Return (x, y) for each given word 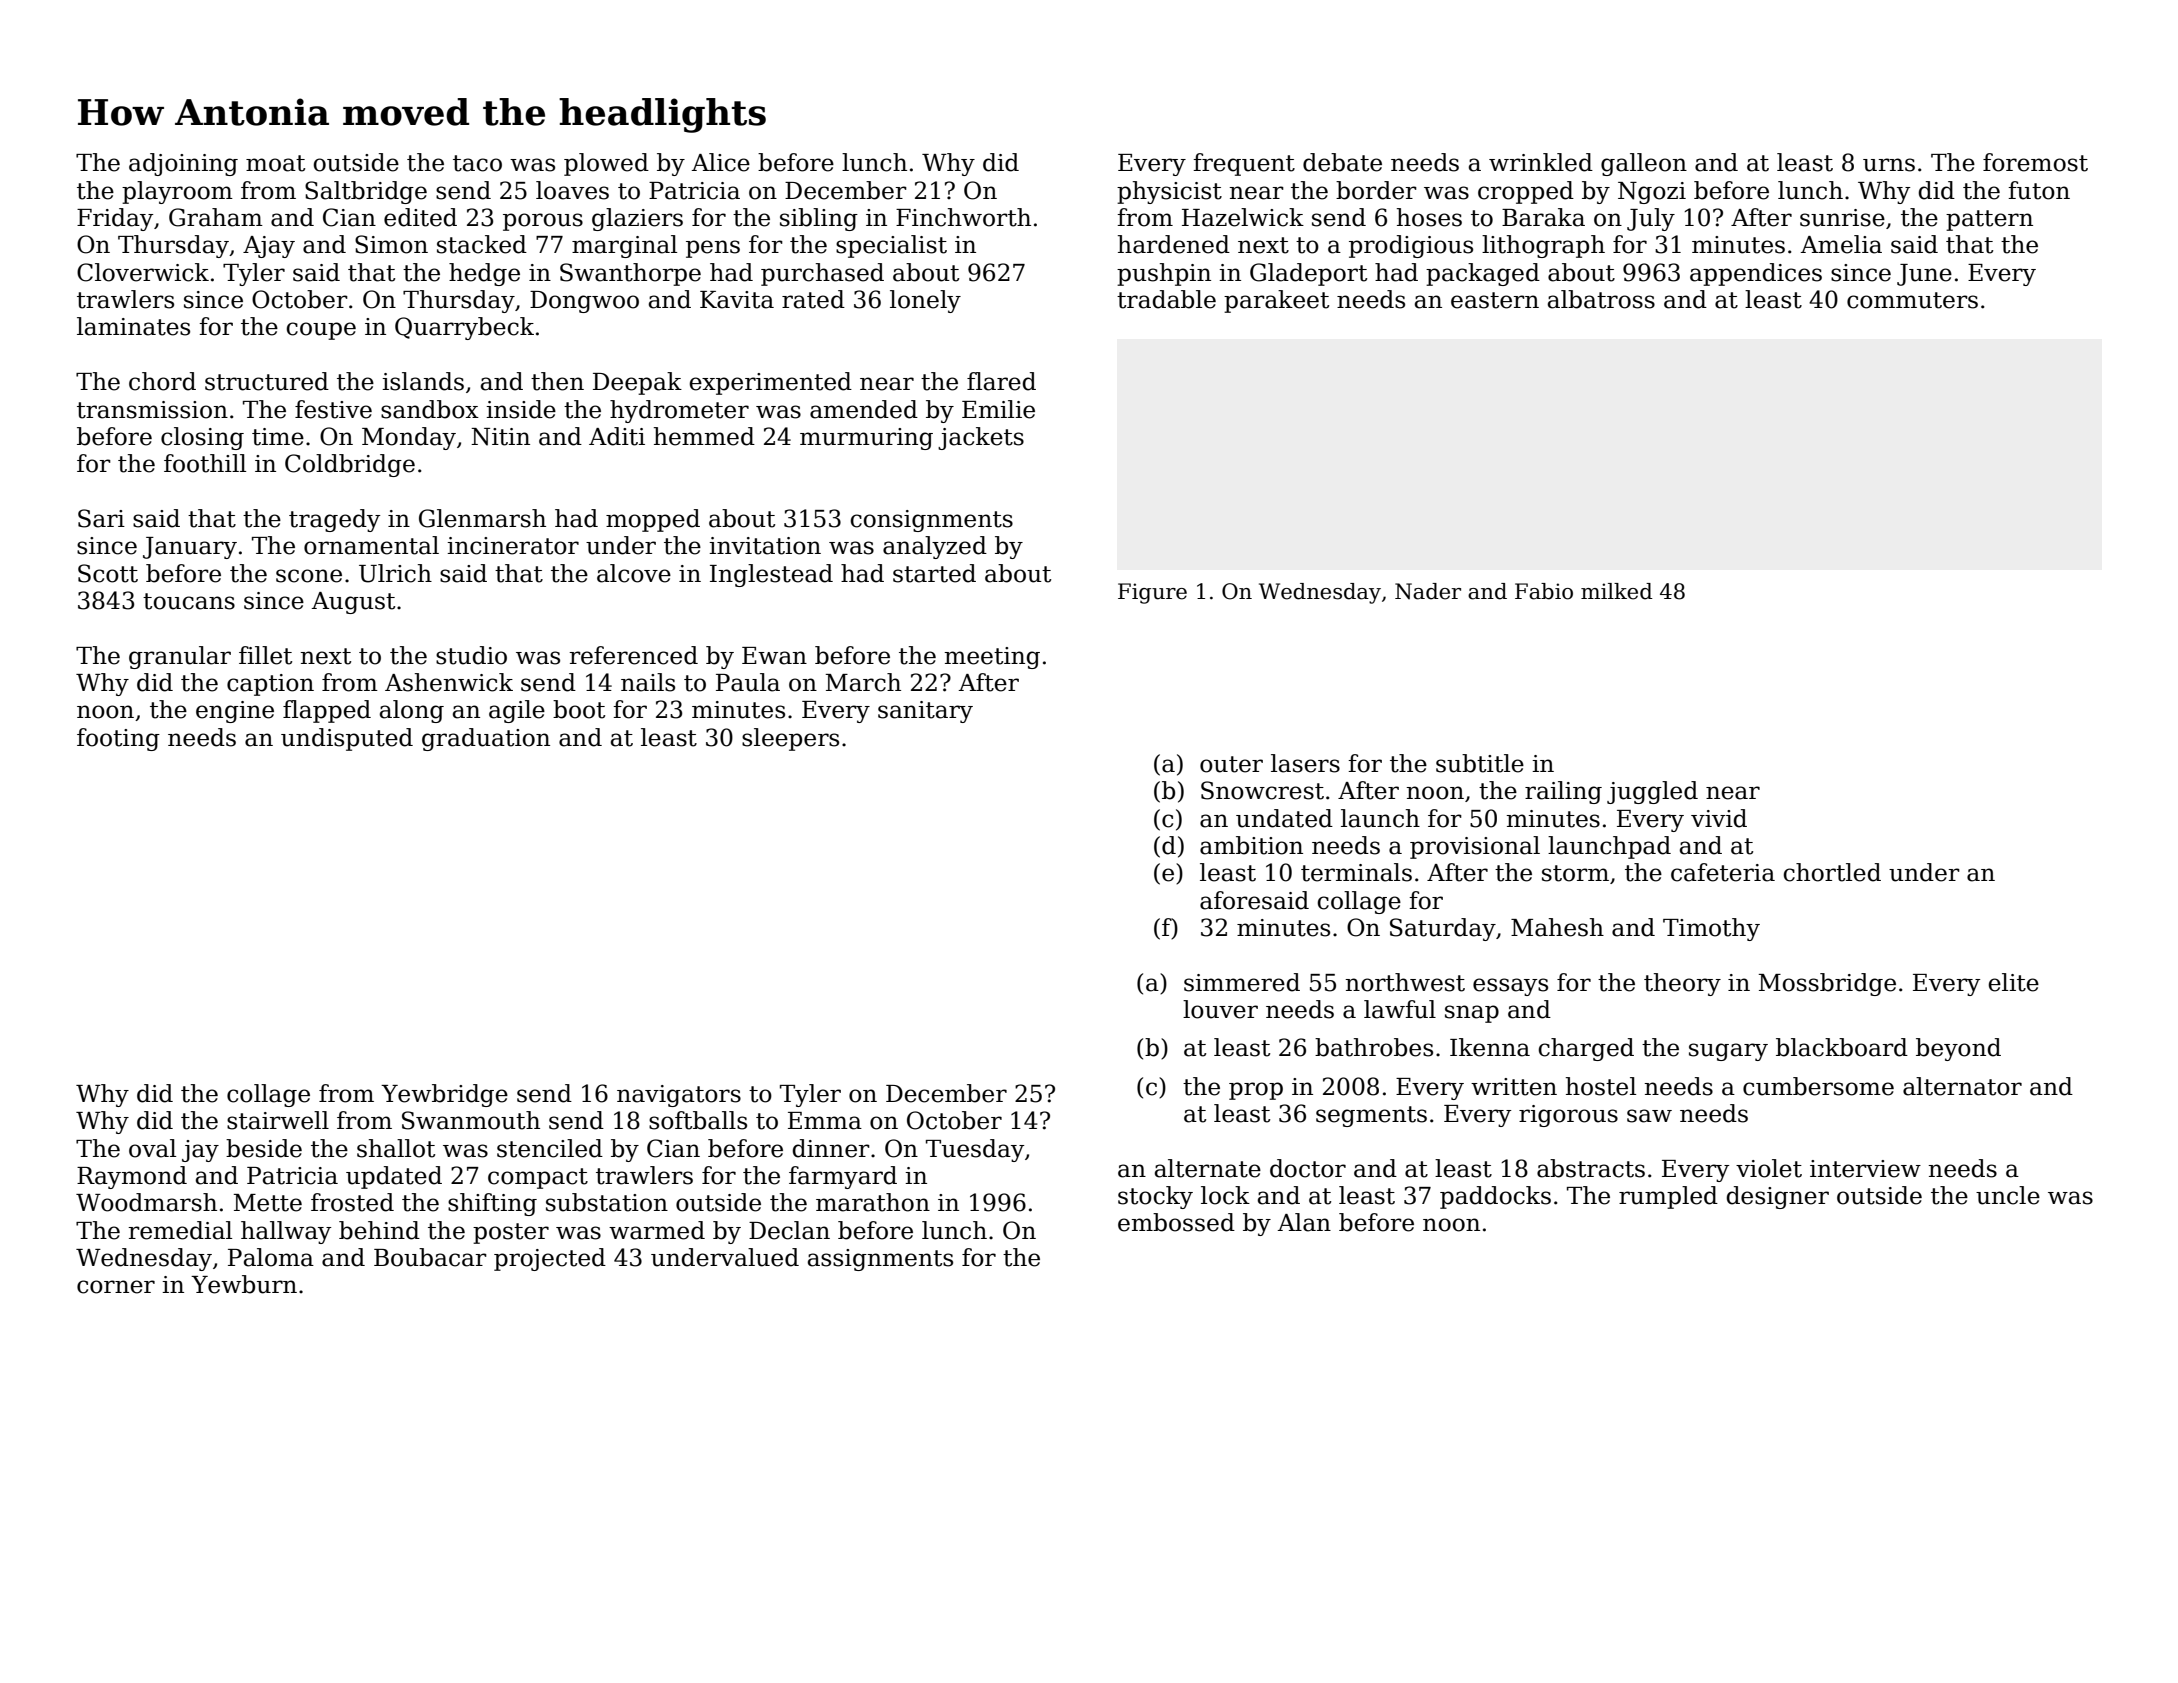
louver (1220, 1009)
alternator (1962, 1086)
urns (1889, 165)
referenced (633, 655)
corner (116, 1287)
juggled (1652, 792)
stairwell (278, 1120)
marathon (873, 1202)
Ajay (269, 247)
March (863, 682)
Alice (721, 162)
